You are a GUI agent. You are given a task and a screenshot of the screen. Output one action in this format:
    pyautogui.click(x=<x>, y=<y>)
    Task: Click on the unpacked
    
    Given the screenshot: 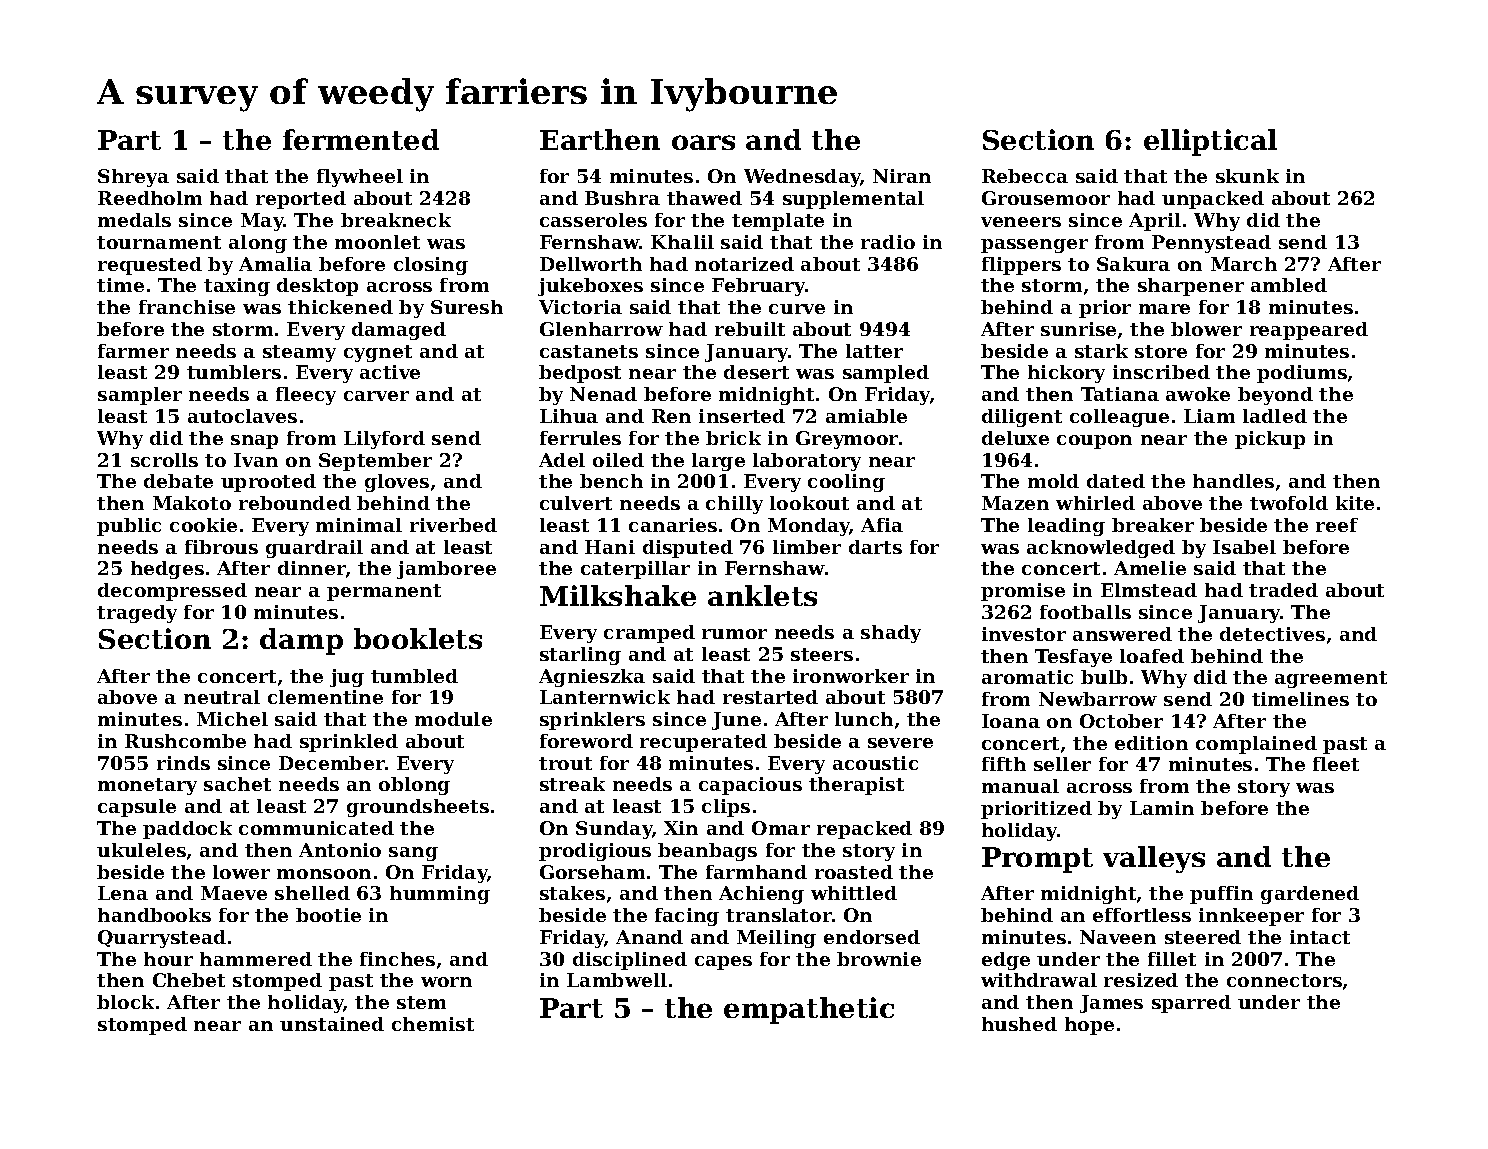 What is the action you would take?
    pyautogui.click(x=1213, y=200)
